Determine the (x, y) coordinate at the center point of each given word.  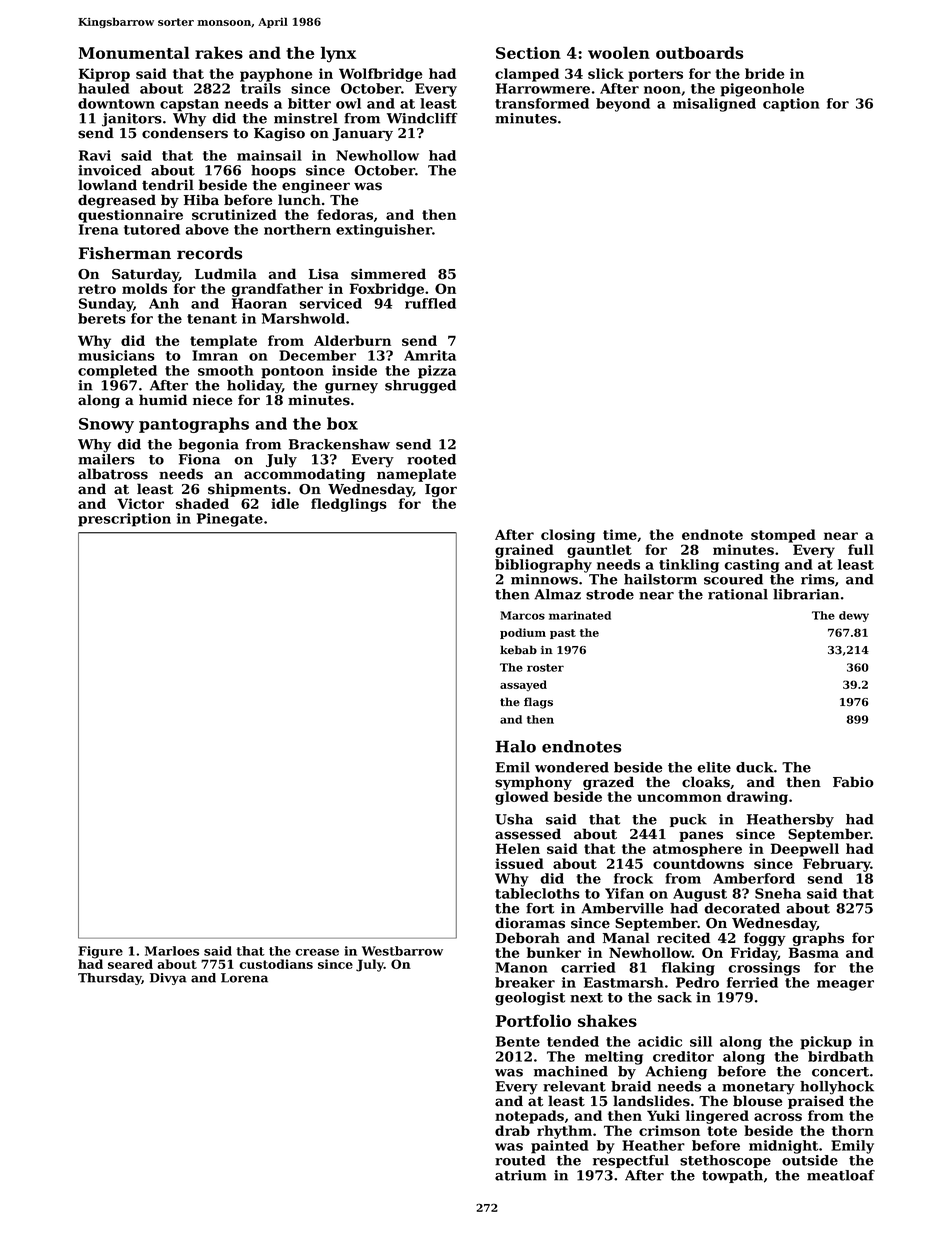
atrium (521, 1175)
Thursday (110, 979)
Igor (441, 490)
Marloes (172, 951)
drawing (757, 798)
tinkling (689, 566)
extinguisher (384, 231)
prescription (124, 520)
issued (519, 863)
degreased (117, 201)
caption (791, 105)
